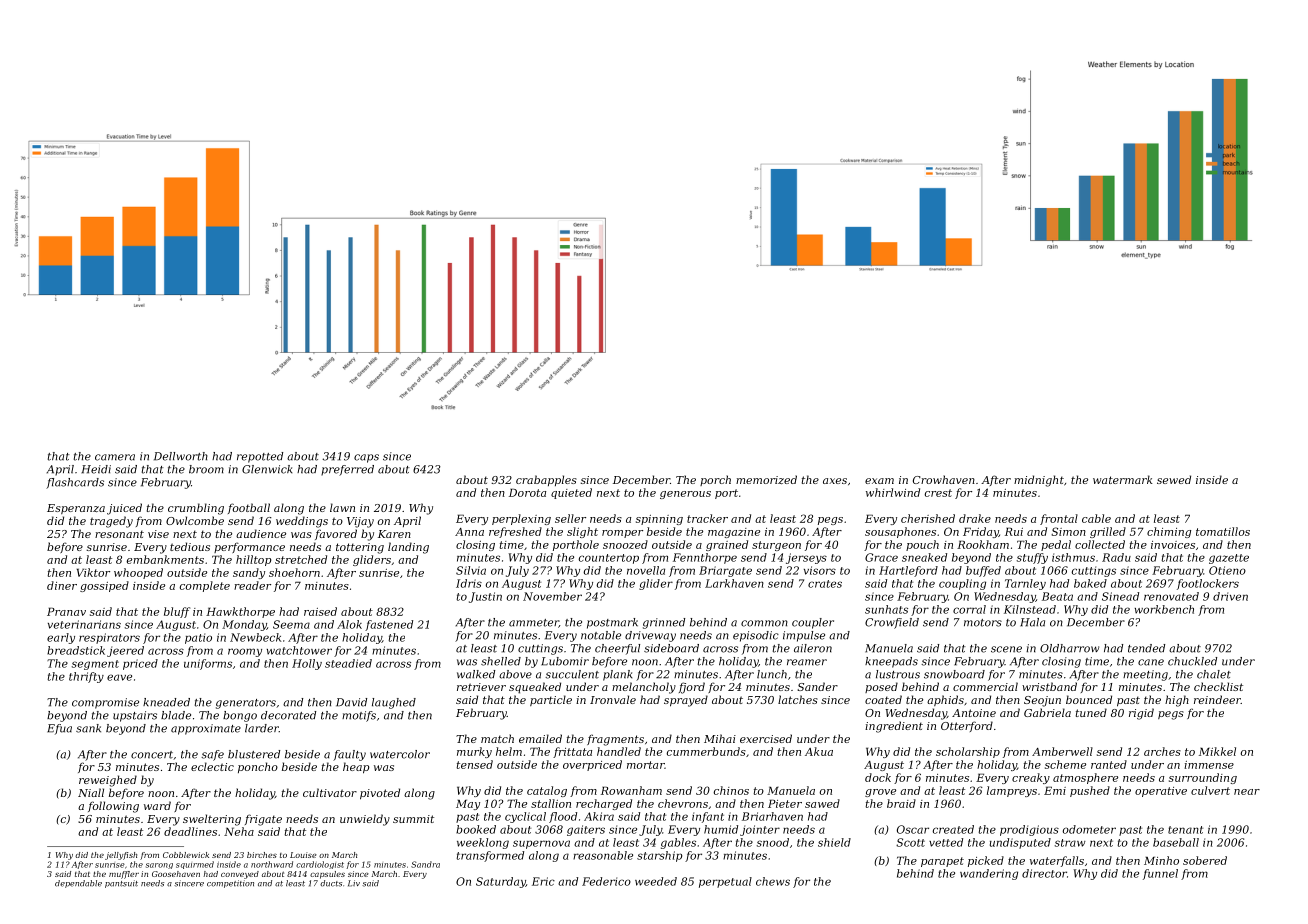 The width and height of the screenshot is (1308, 924). I want to click on memorized, so click(766, 479).
